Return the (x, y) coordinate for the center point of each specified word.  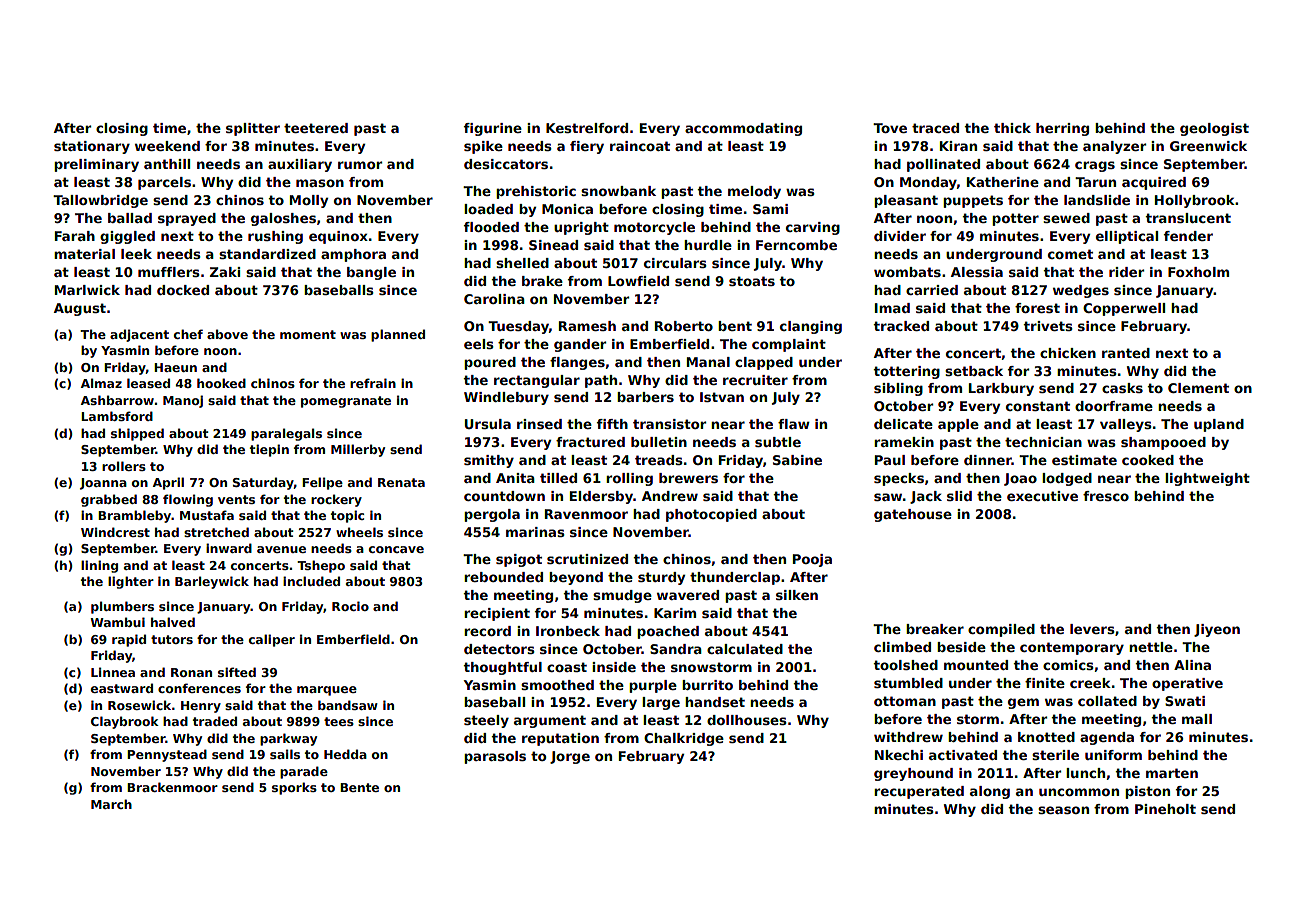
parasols (495, 757)
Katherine (1003, 182)
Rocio (350, 606)
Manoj (183, 401)
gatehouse (913, 515)
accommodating (743, 129)
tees (339, 721)
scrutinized (587, 559)
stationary (92, 147)
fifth (612, 424)
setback (974, 371)
